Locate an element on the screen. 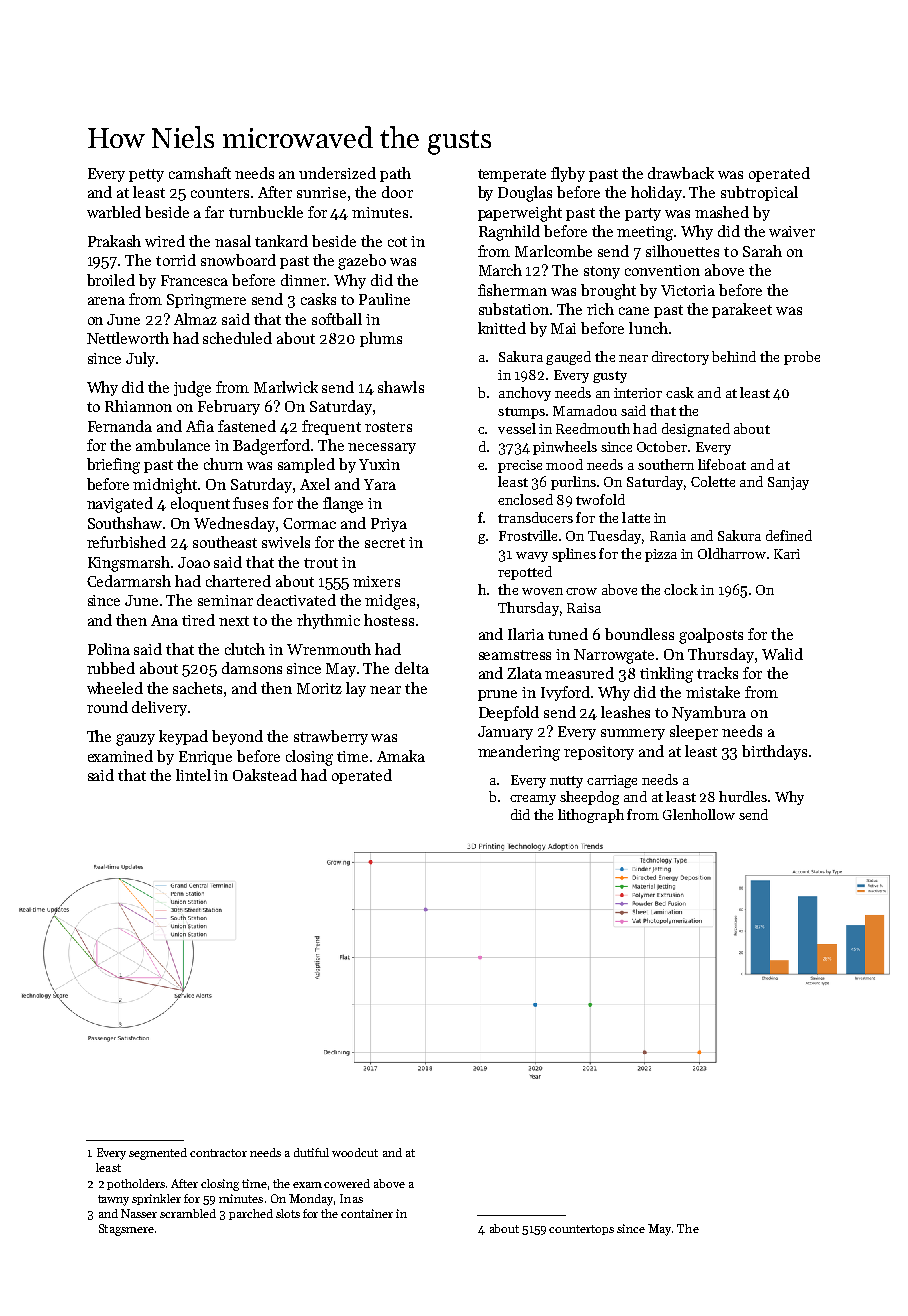 Image resolution: width=908 pixels, height=1316 pixels. petty is located at coordinates (146, 175).
